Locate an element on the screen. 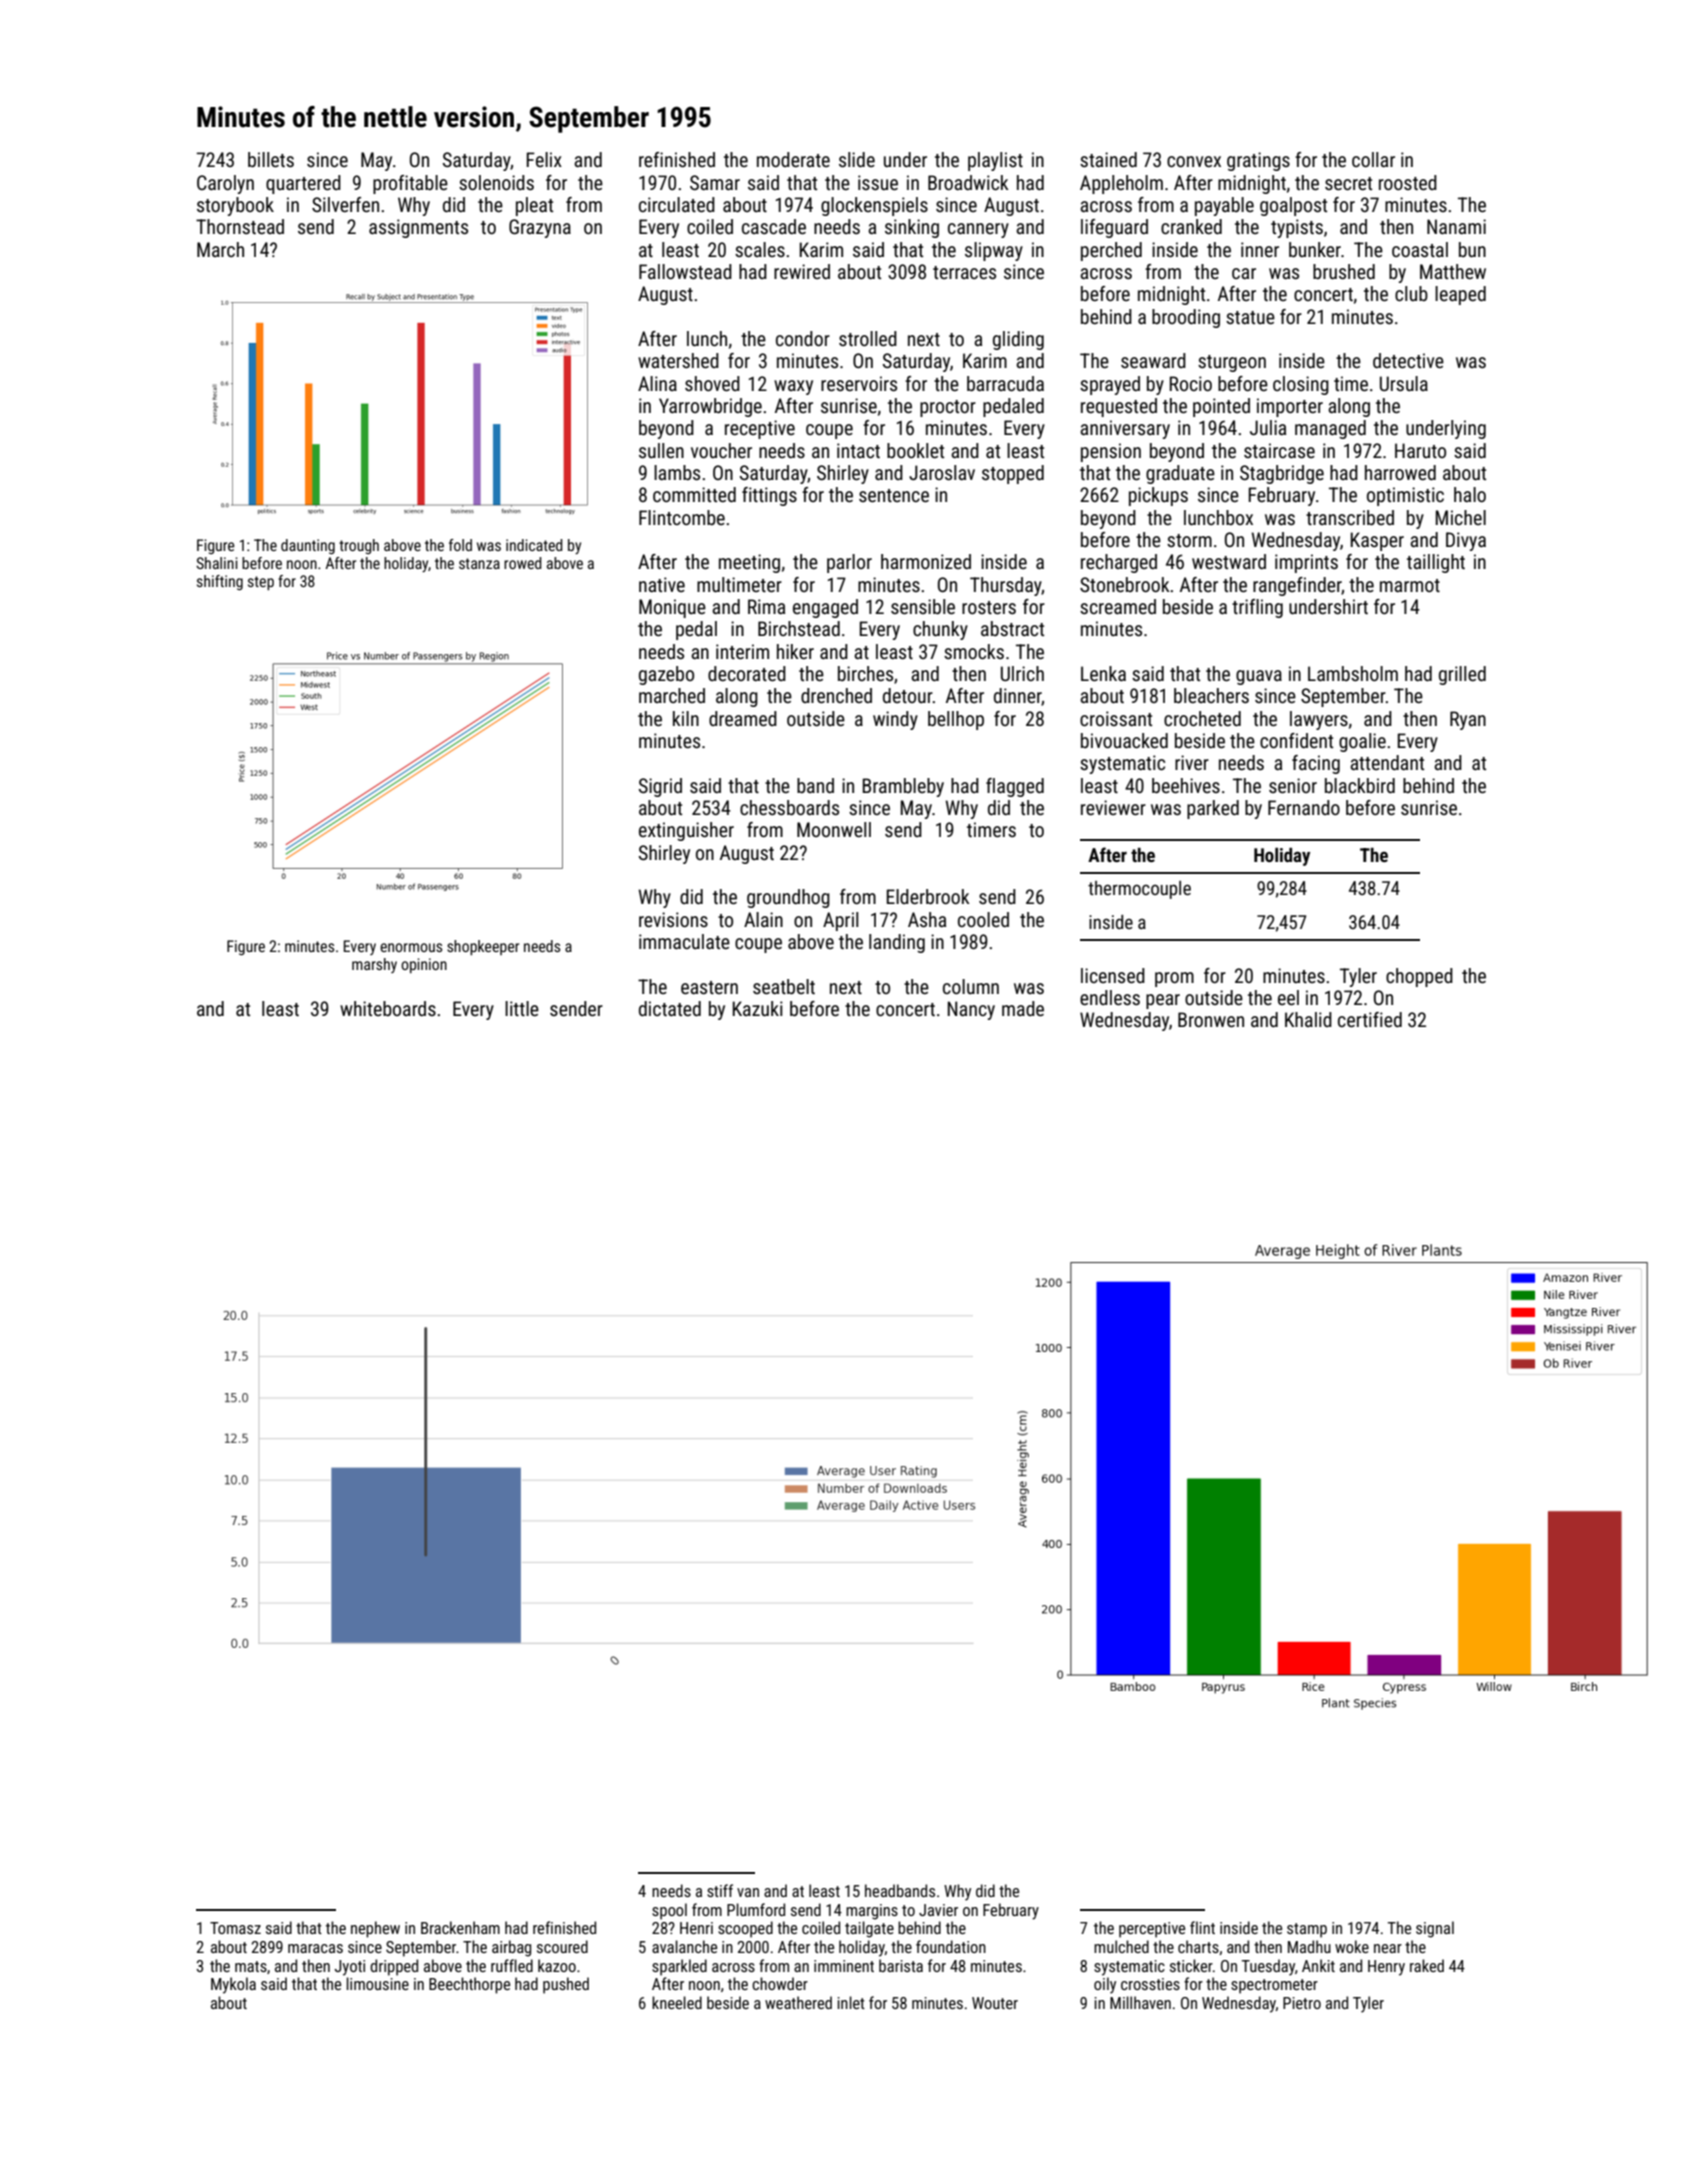 The width and height of the screenshot is (1683, 2178). certified is located at coordinates (1370, 1019).
